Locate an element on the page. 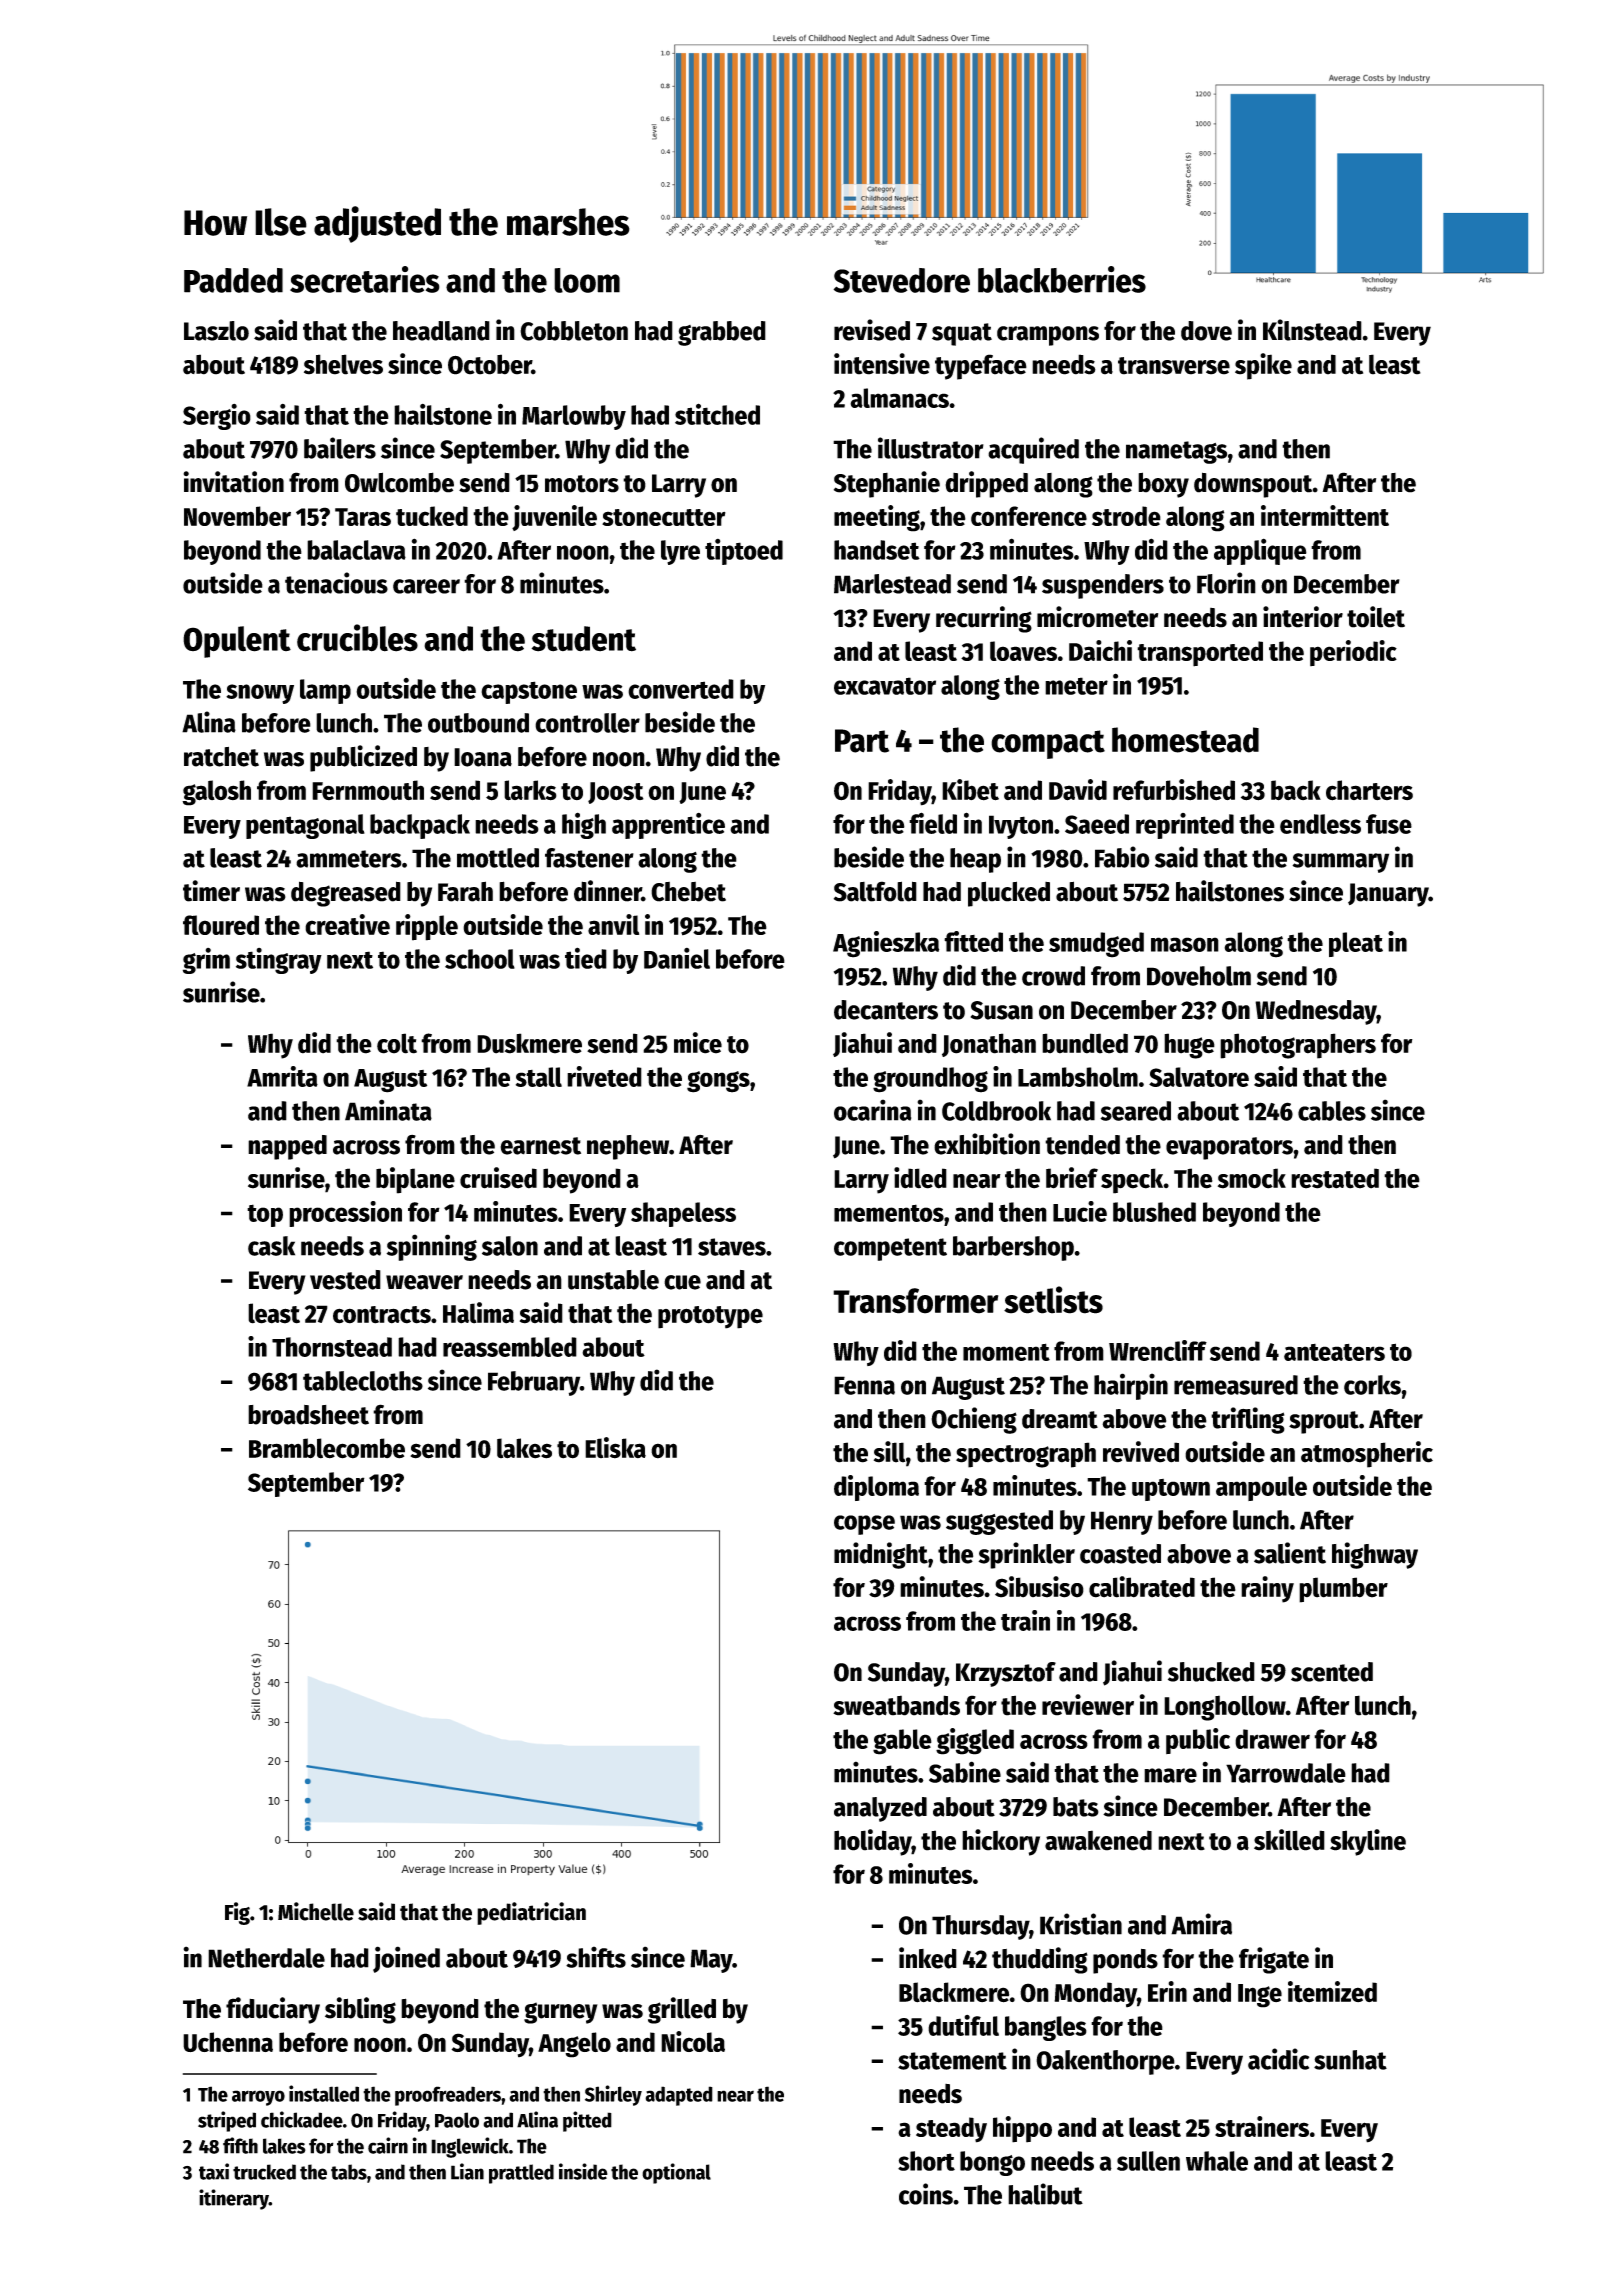 This page has width=1620, height=2292. Kilnstead is located at coordinates (1312, 330).
